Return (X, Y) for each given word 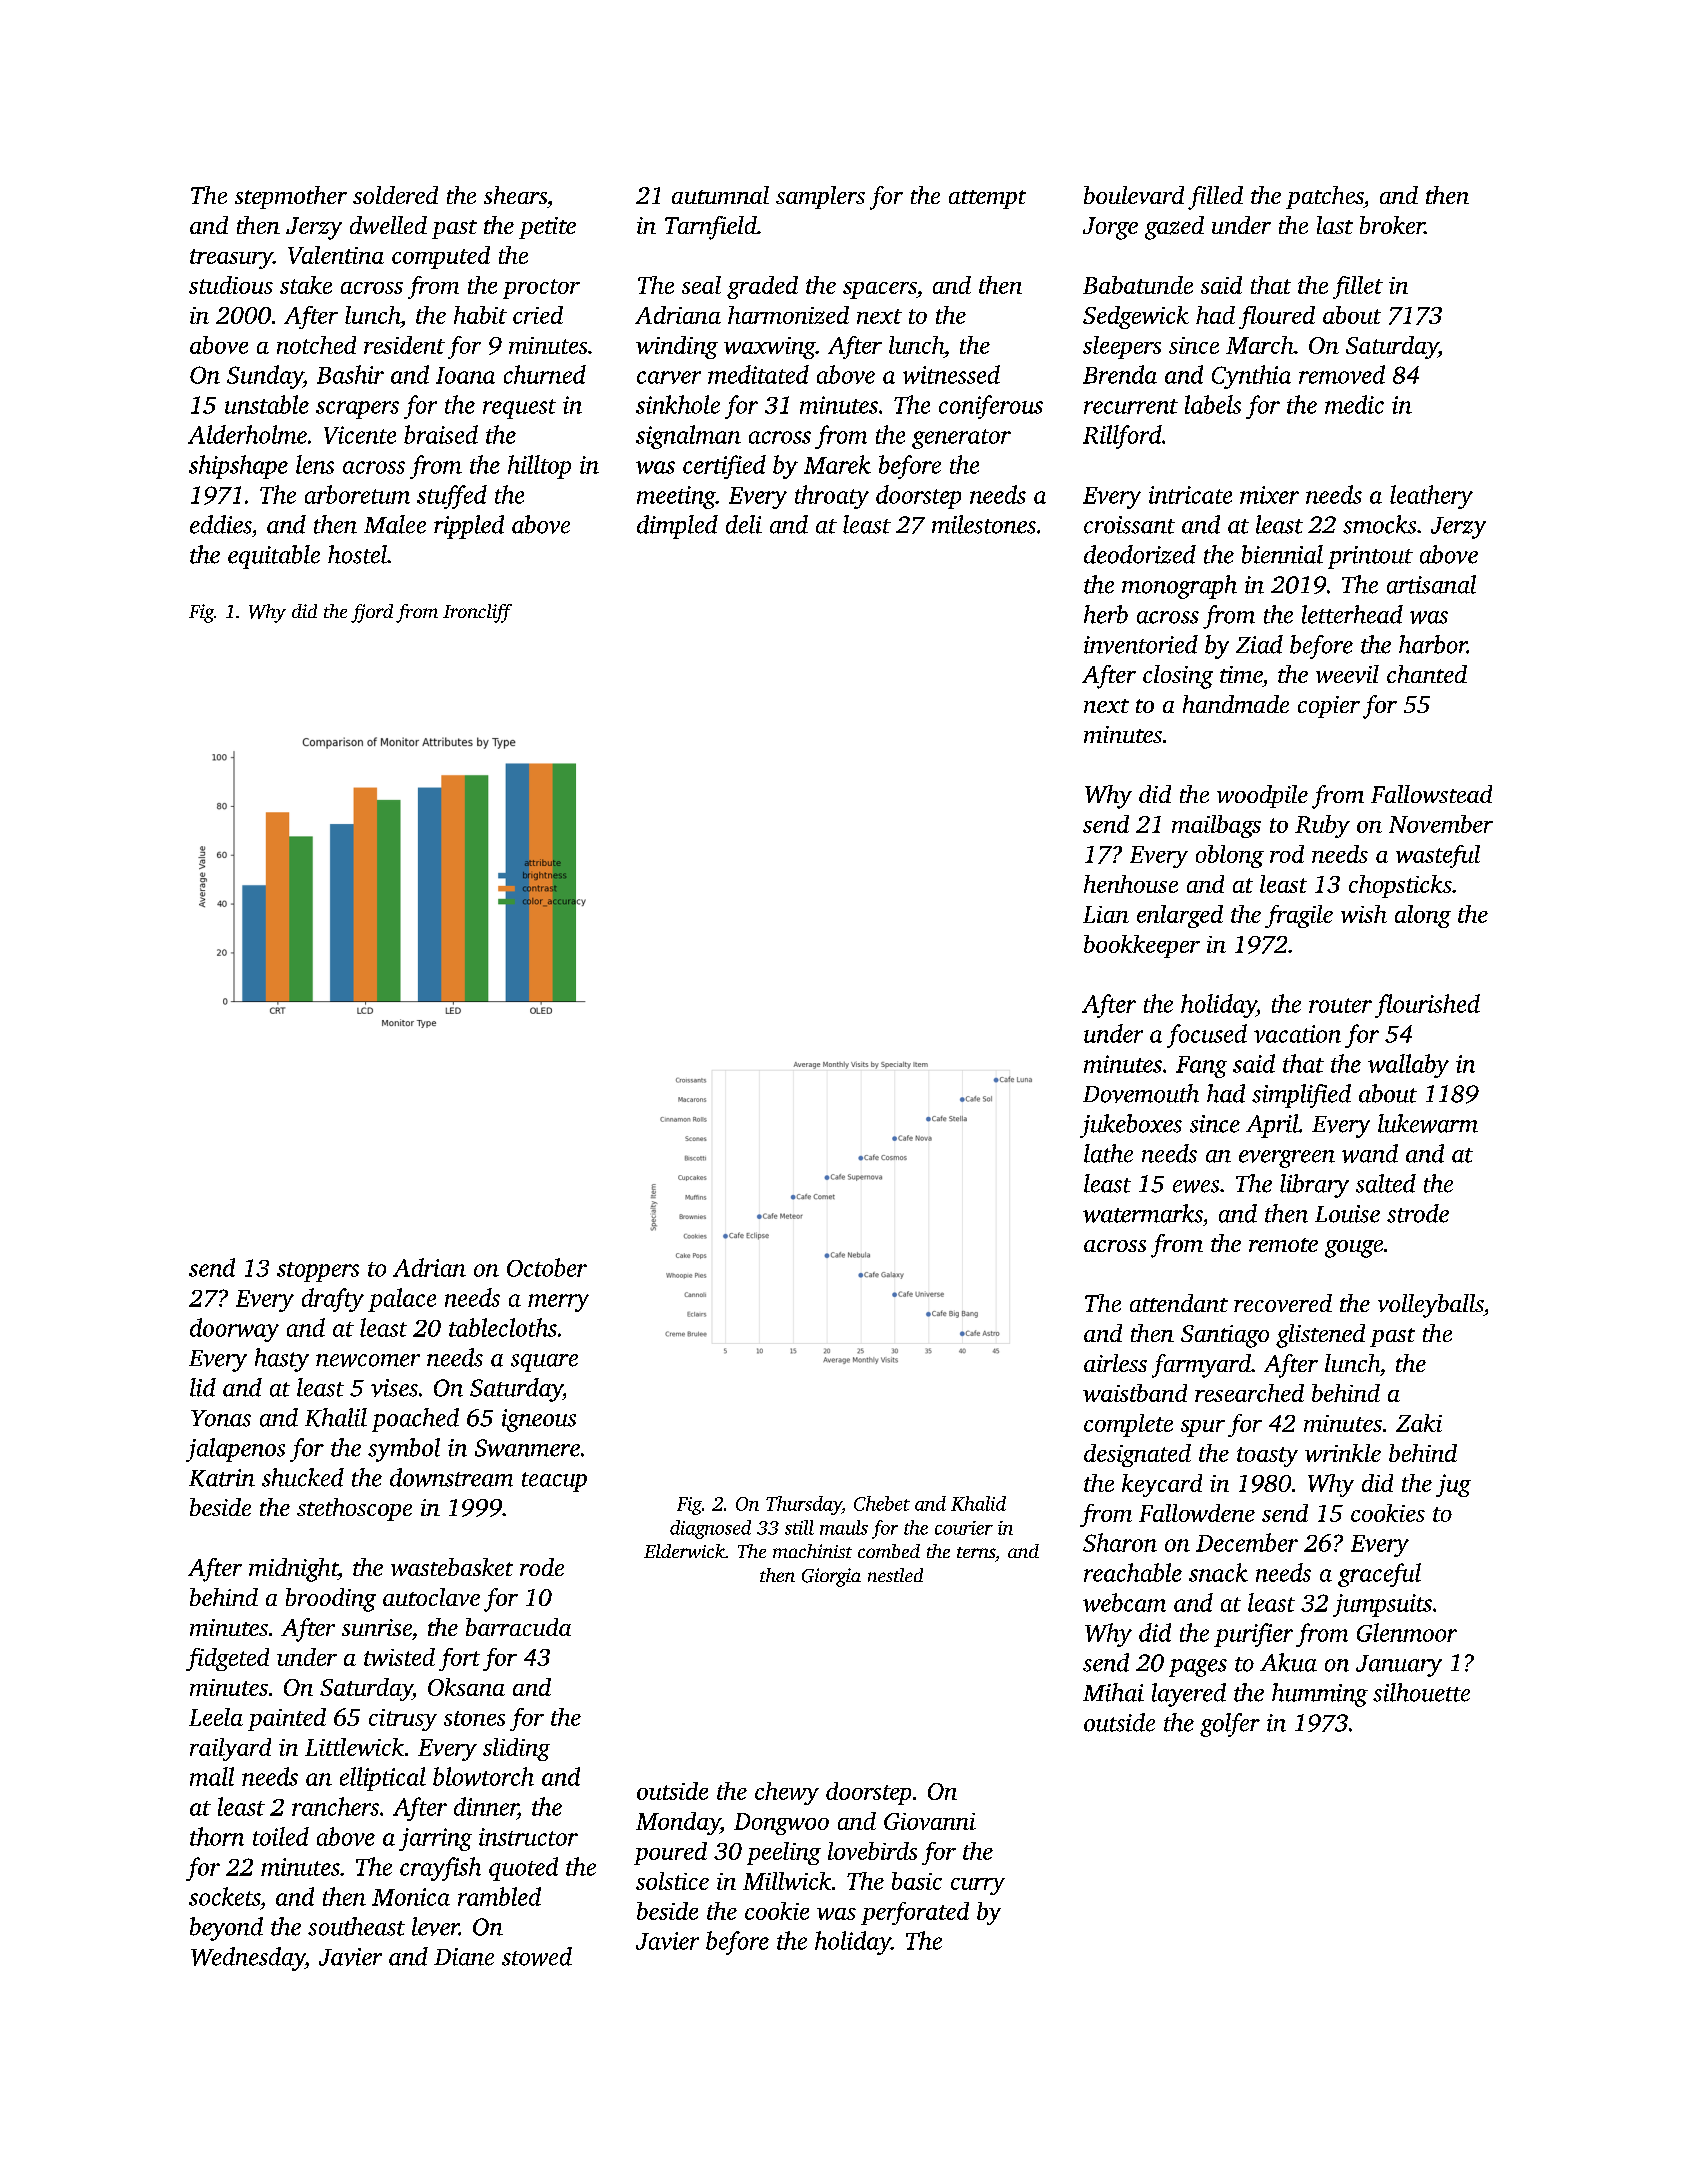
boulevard (1134, 195)
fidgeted (227, 1659)
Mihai (1113, 1692)
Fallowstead (1431, 794)
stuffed (452, 497)
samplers (820, 197)
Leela (216, 1717)
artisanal (1431, 584)
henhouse (1131, 884)
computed (441, 257)
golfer (1230, 1725)
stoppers (318, 1272)
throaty (832, 497)
